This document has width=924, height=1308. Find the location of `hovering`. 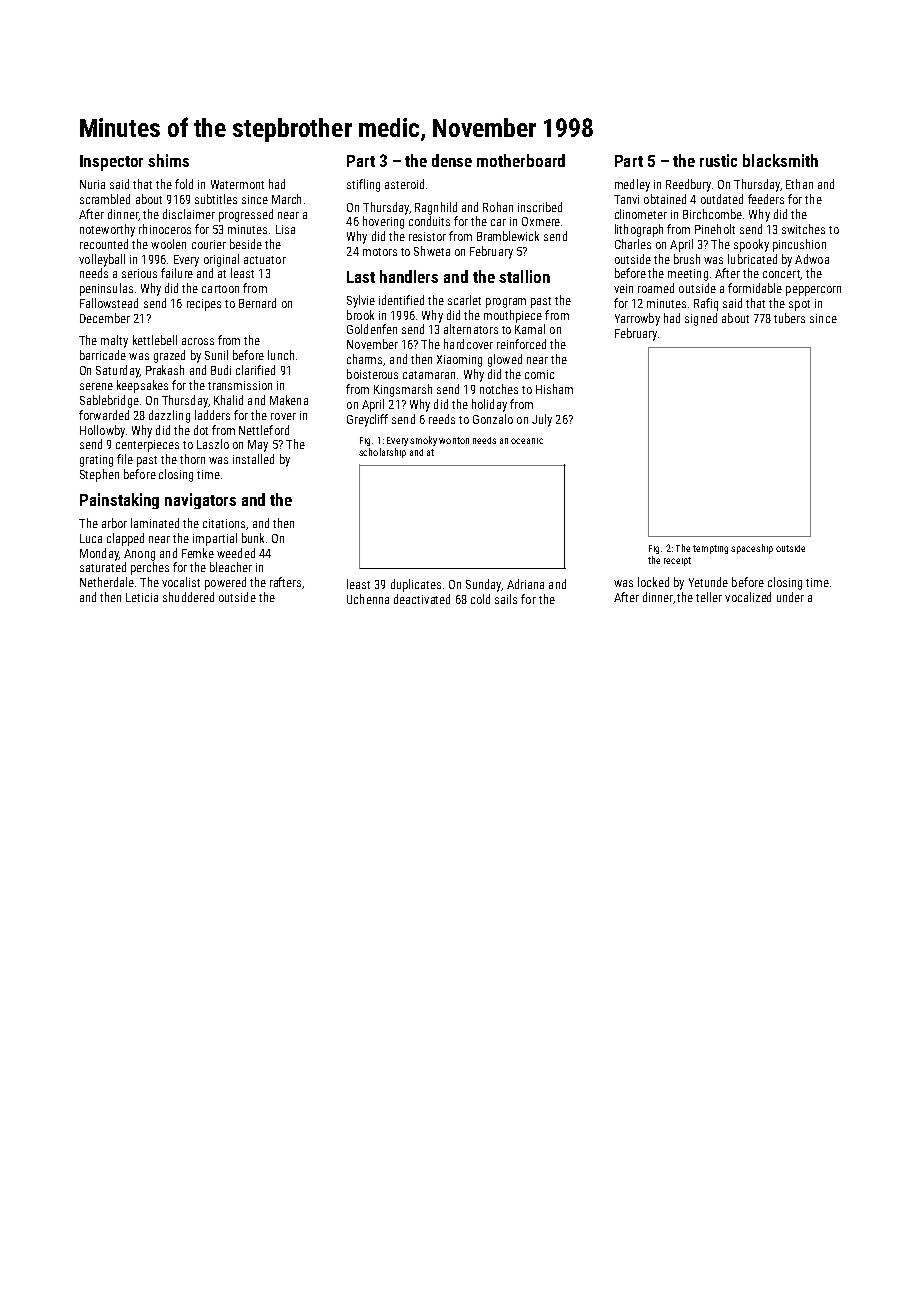

hovering is located at coordinates (383, 222).
